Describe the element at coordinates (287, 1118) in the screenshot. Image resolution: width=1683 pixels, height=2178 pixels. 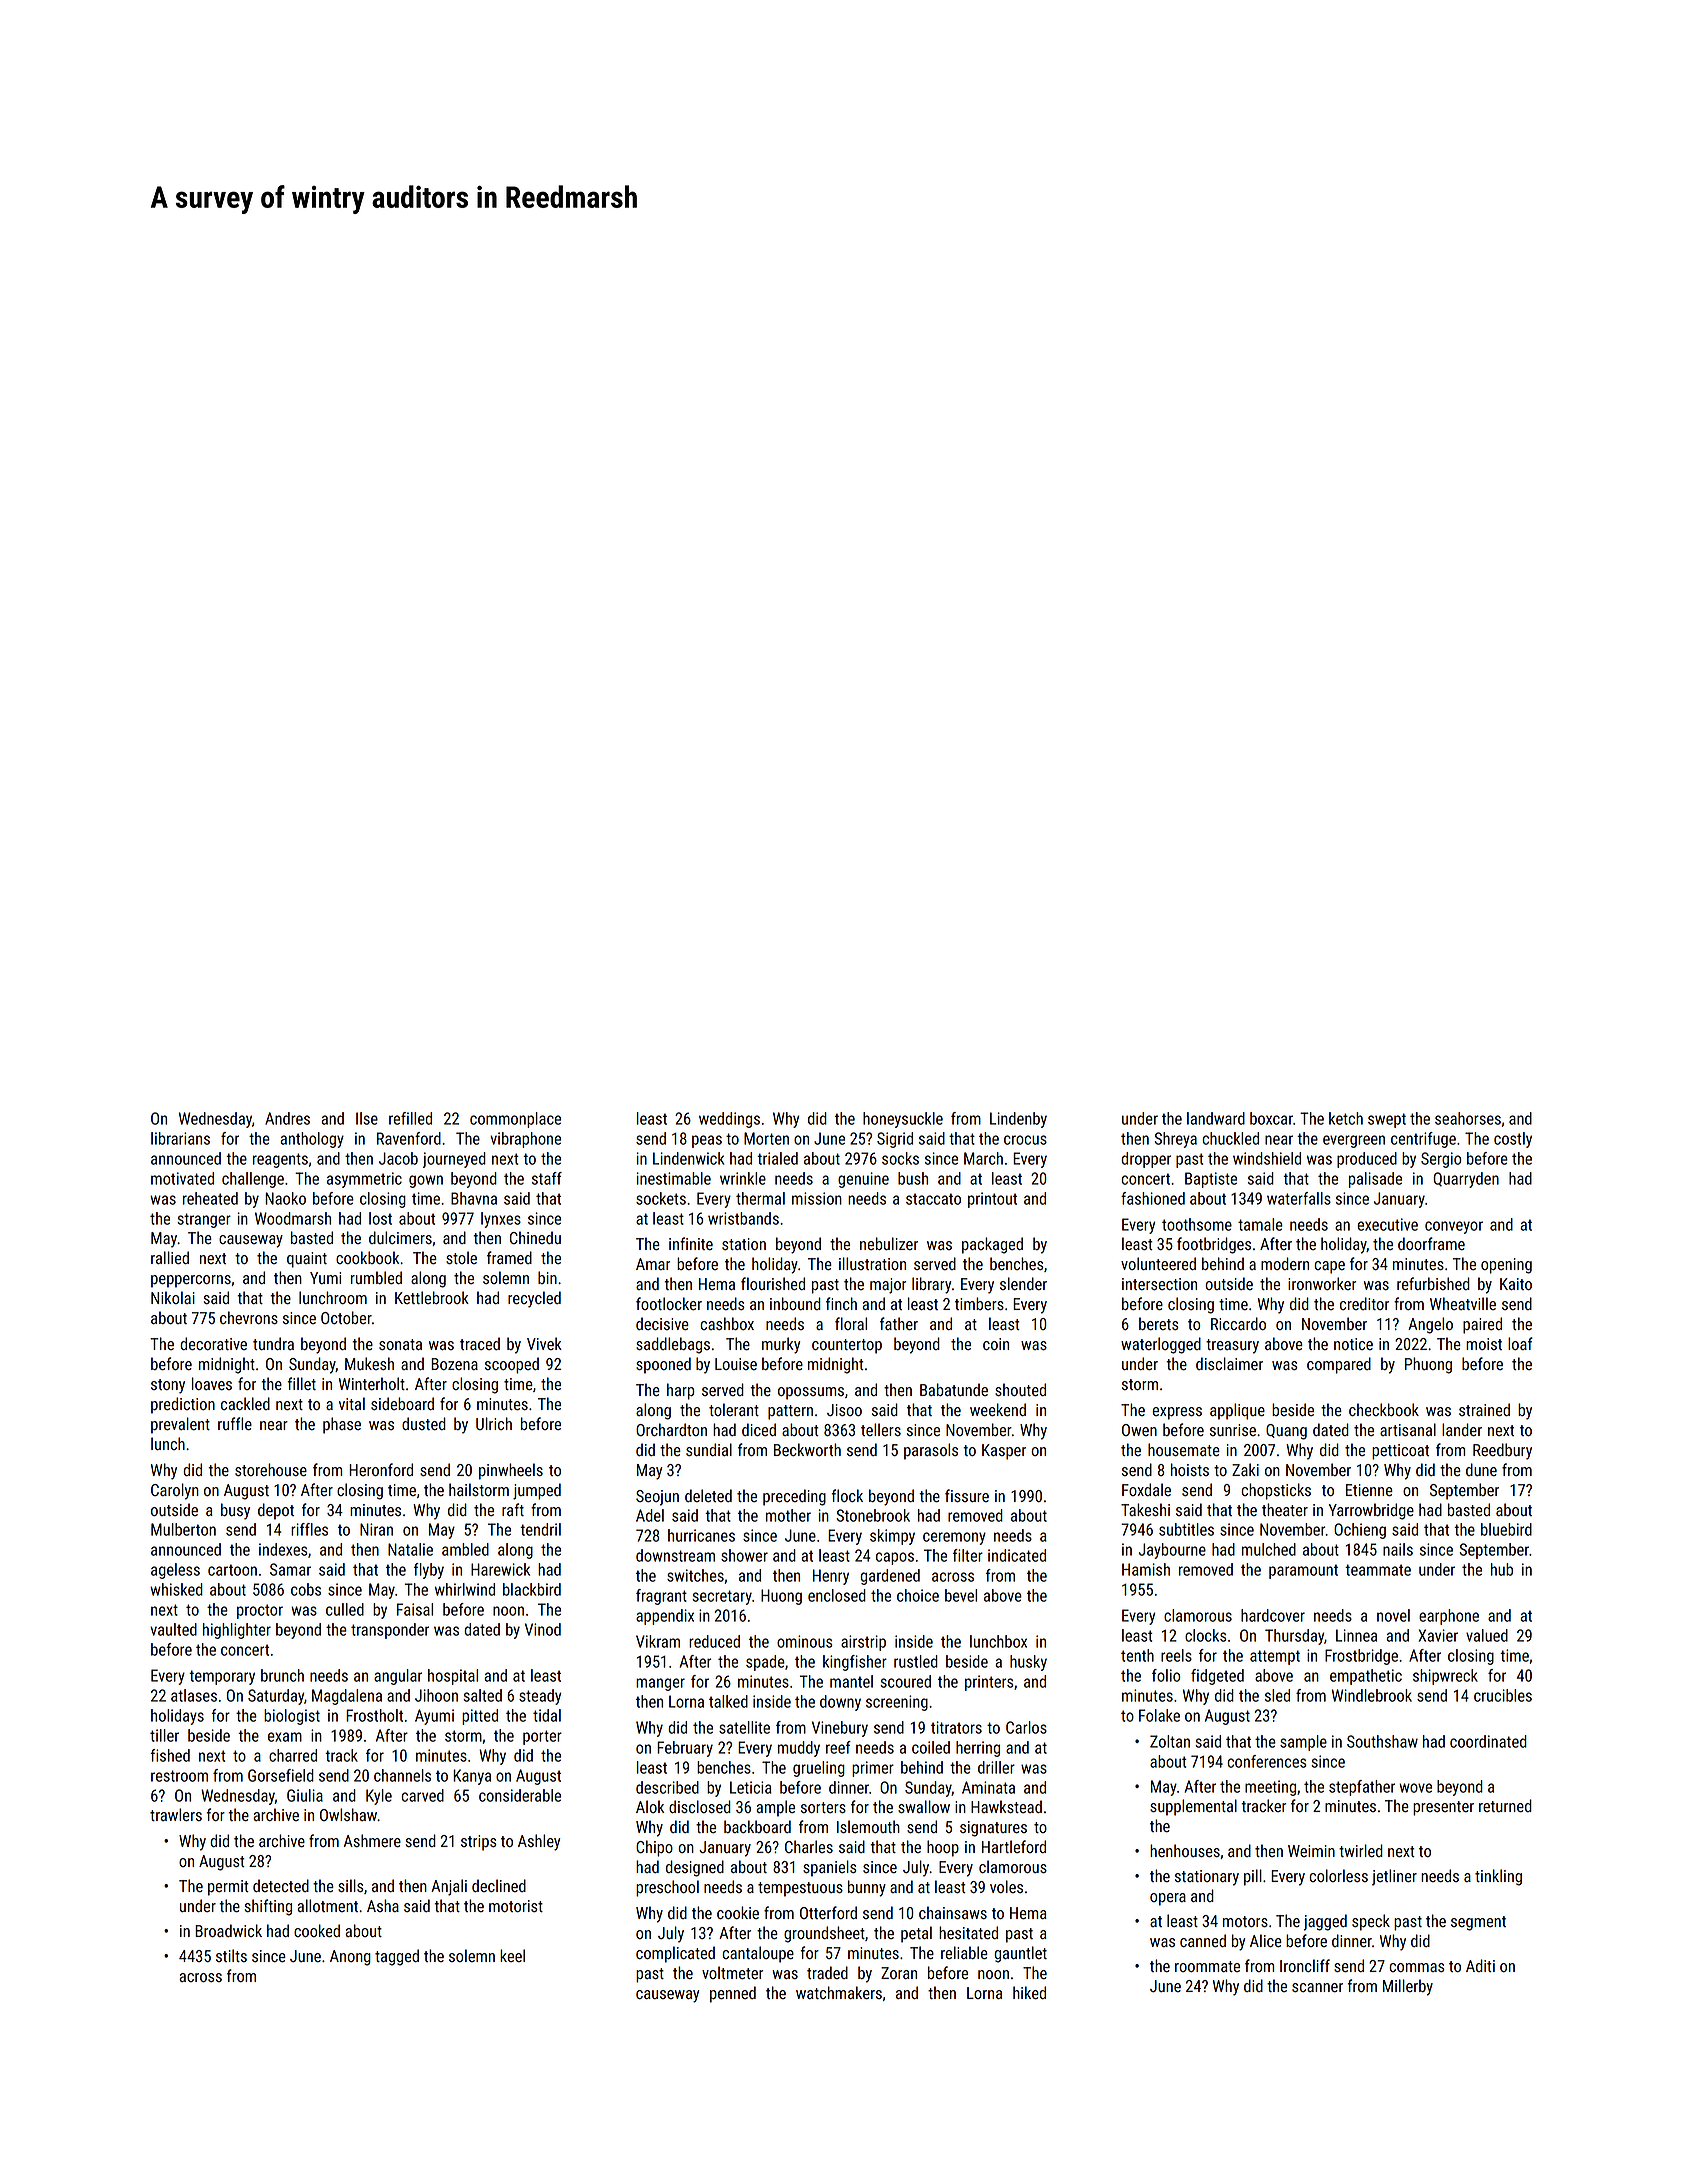
I see `Andres` at that location.
